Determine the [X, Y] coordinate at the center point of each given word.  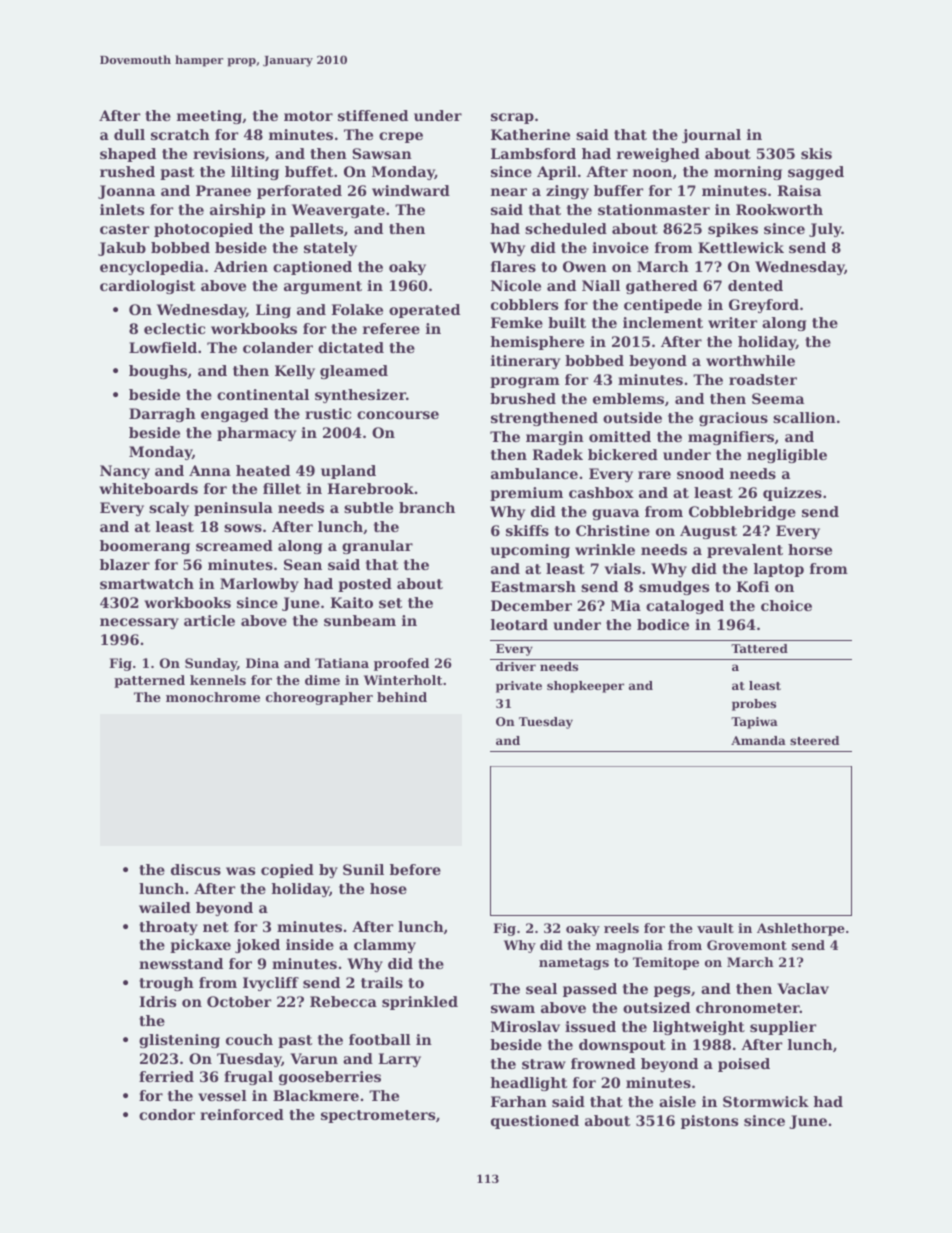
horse [810, 549]
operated [424, 311]
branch [427, 507]
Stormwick [766, 1101]
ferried [166, 1076]
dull [129, 134]
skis [816, 153]
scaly [169, 509]
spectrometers [378, 1116]
